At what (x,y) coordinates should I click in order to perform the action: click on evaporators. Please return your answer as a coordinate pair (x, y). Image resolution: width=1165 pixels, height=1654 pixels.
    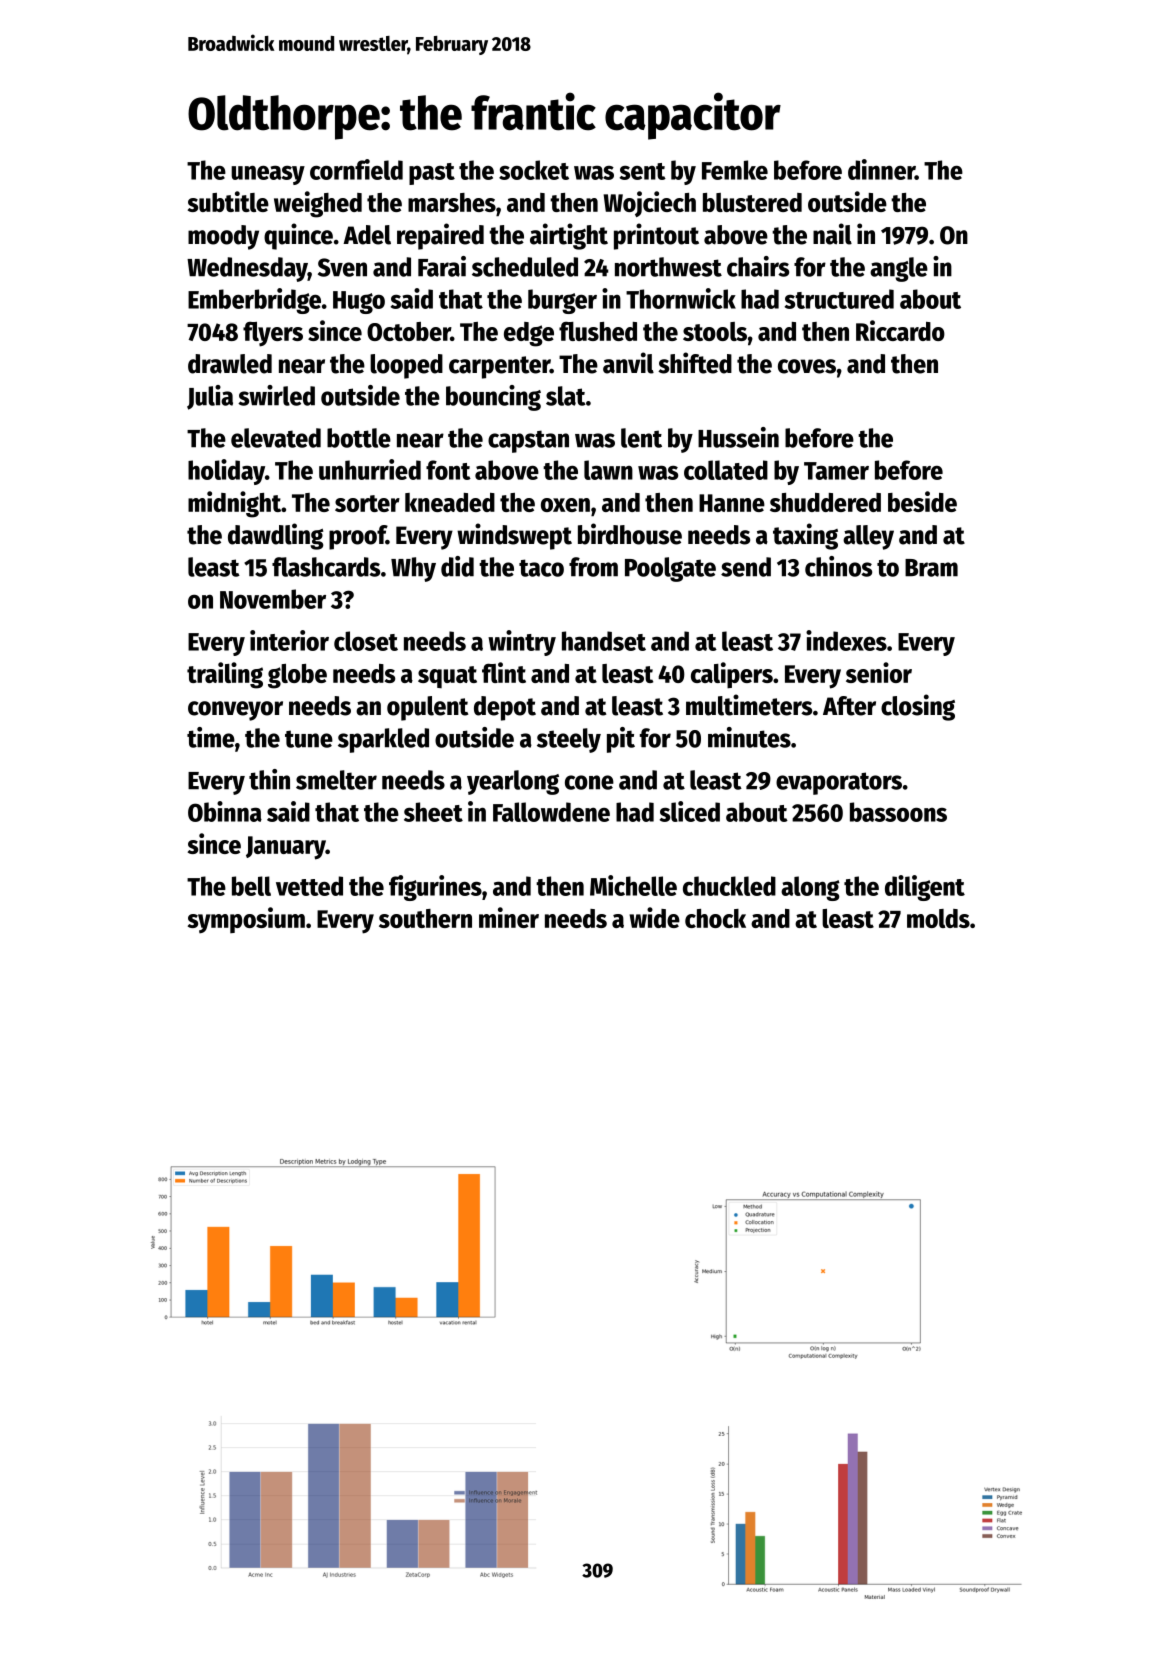
    Looking at the image, I should click on (839, 783).
